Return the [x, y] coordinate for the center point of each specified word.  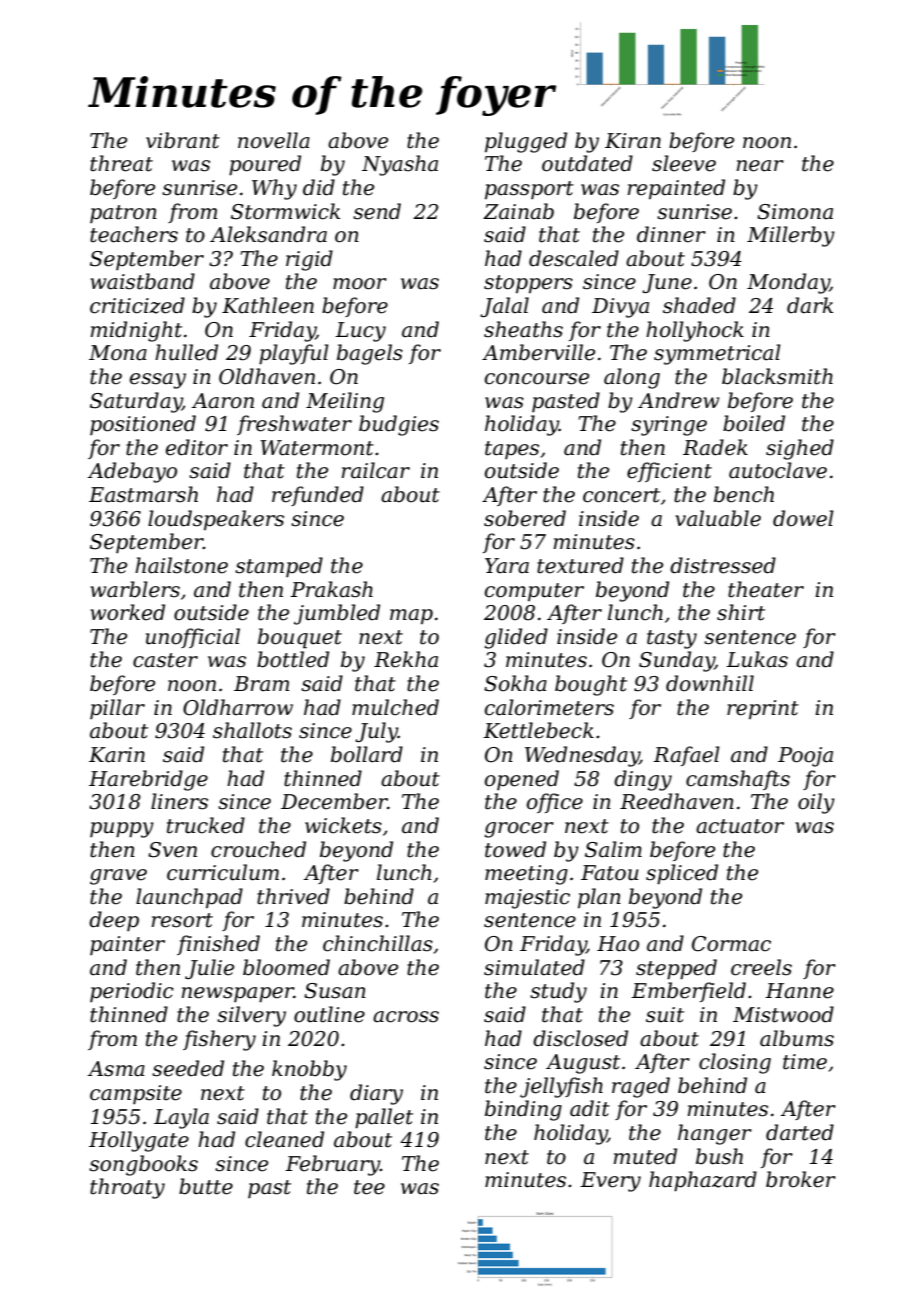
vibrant [183, 140]
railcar [376, 470]
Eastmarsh [143, 494]
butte [206, 1186]
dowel [803, 518]
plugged [526, 142]
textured [580, 565]
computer [534, 592]
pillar [117, 709]
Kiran [633, 141]
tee [369, 1187]
